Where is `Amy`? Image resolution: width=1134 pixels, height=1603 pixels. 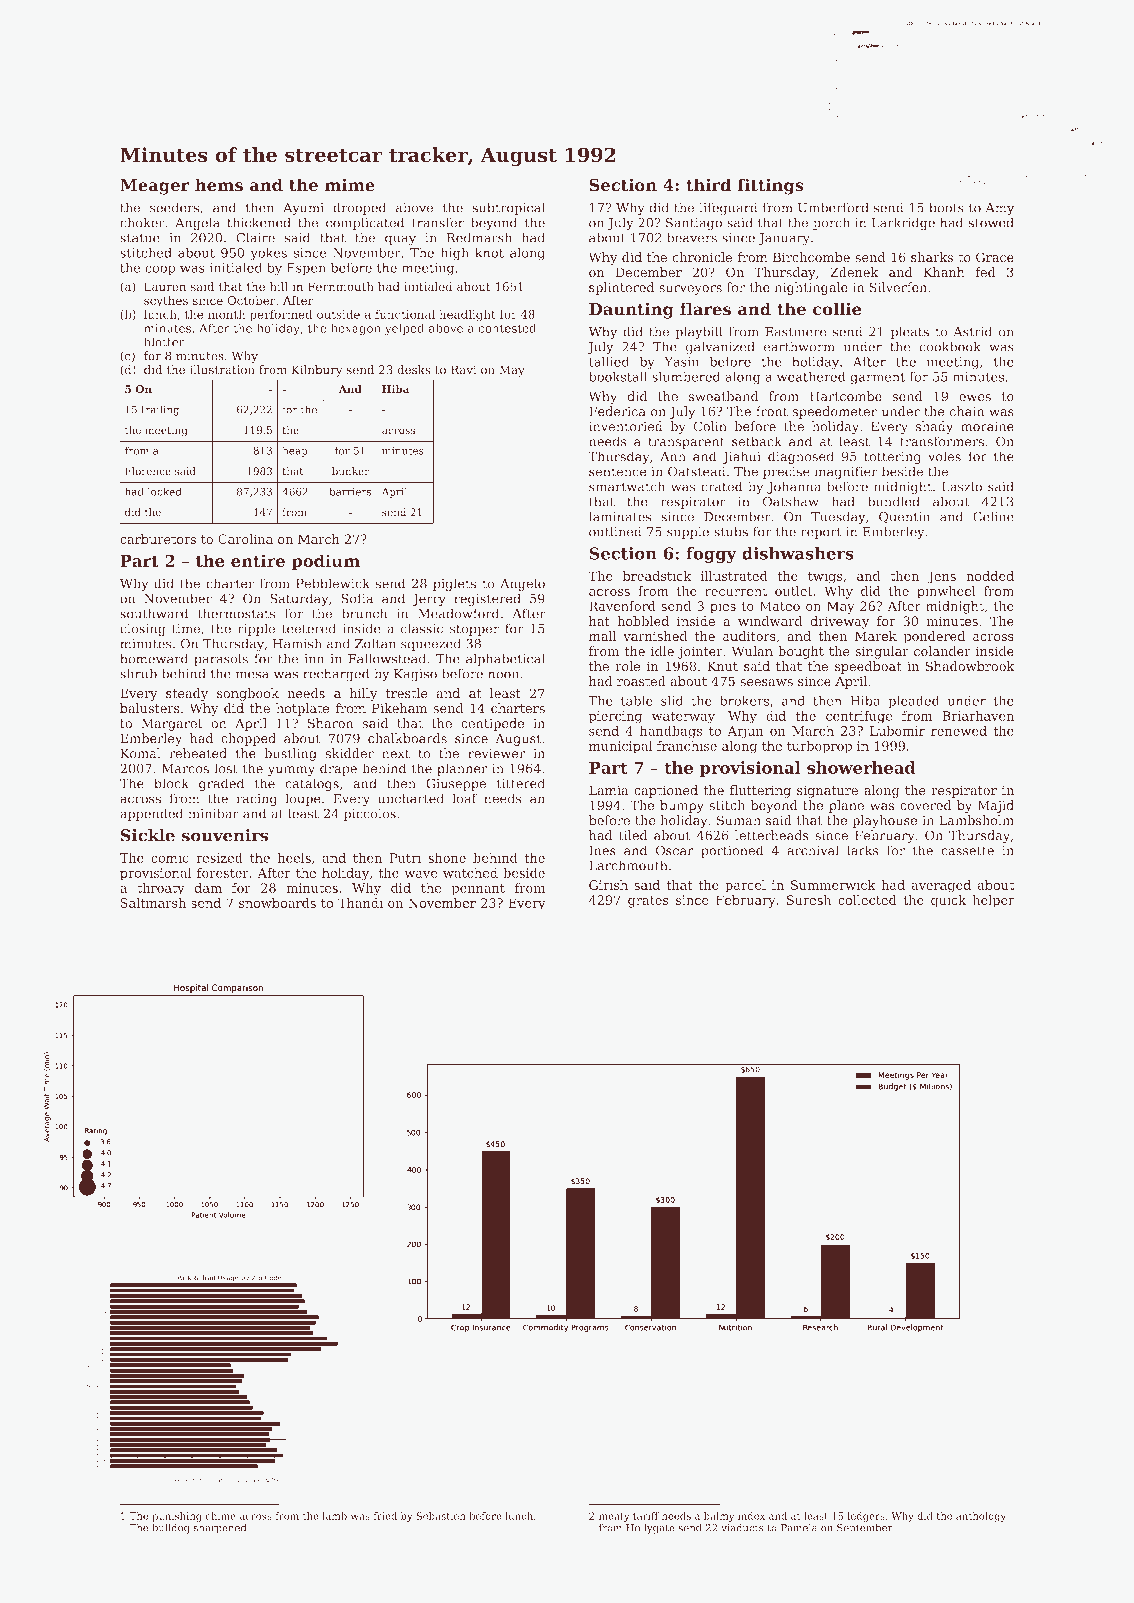
Amy is located at coordinates (1000, 209).
